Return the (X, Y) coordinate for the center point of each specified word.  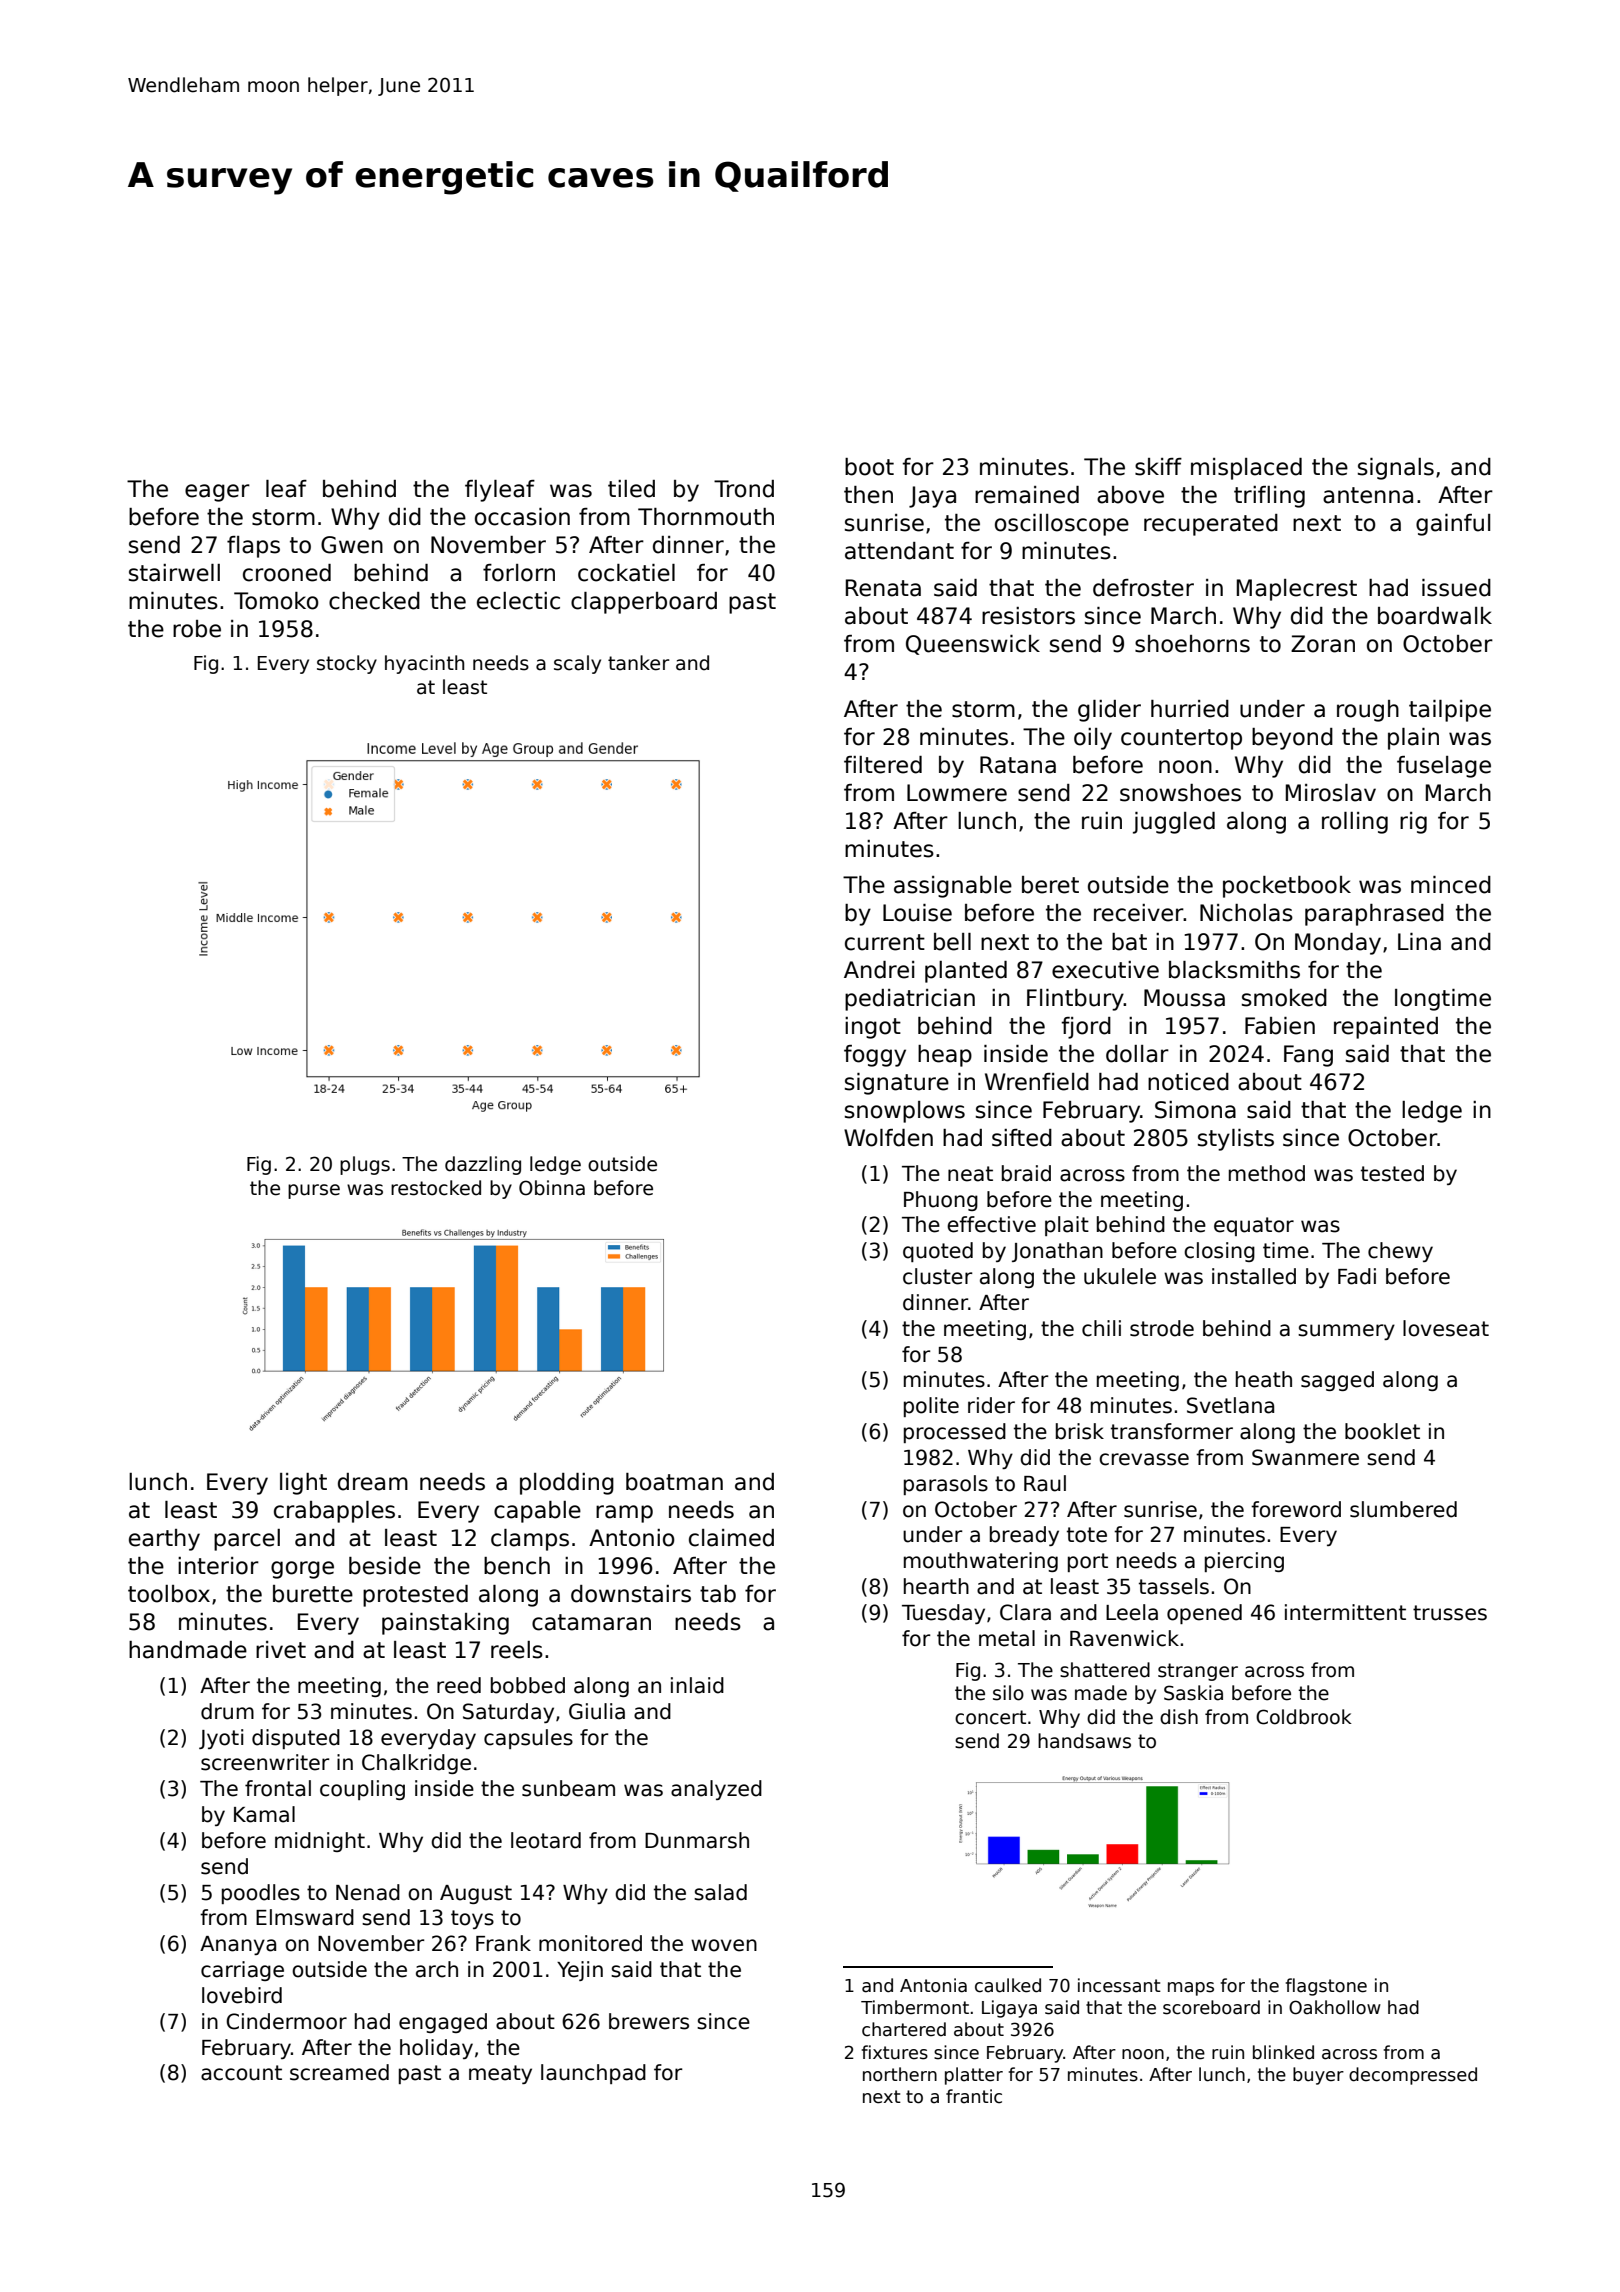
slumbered (1403, 1509)
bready (1024, 1536)
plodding (567, 1484)
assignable (953, 887)
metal (1007, 1638)
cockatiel (626, 573)
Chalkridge (416, 1764)
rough (1368, 711)
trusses (1450, 1613)
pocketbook (1287, 887)
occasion (522, 517)
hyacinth (424, 664)
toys (472, 1919)
